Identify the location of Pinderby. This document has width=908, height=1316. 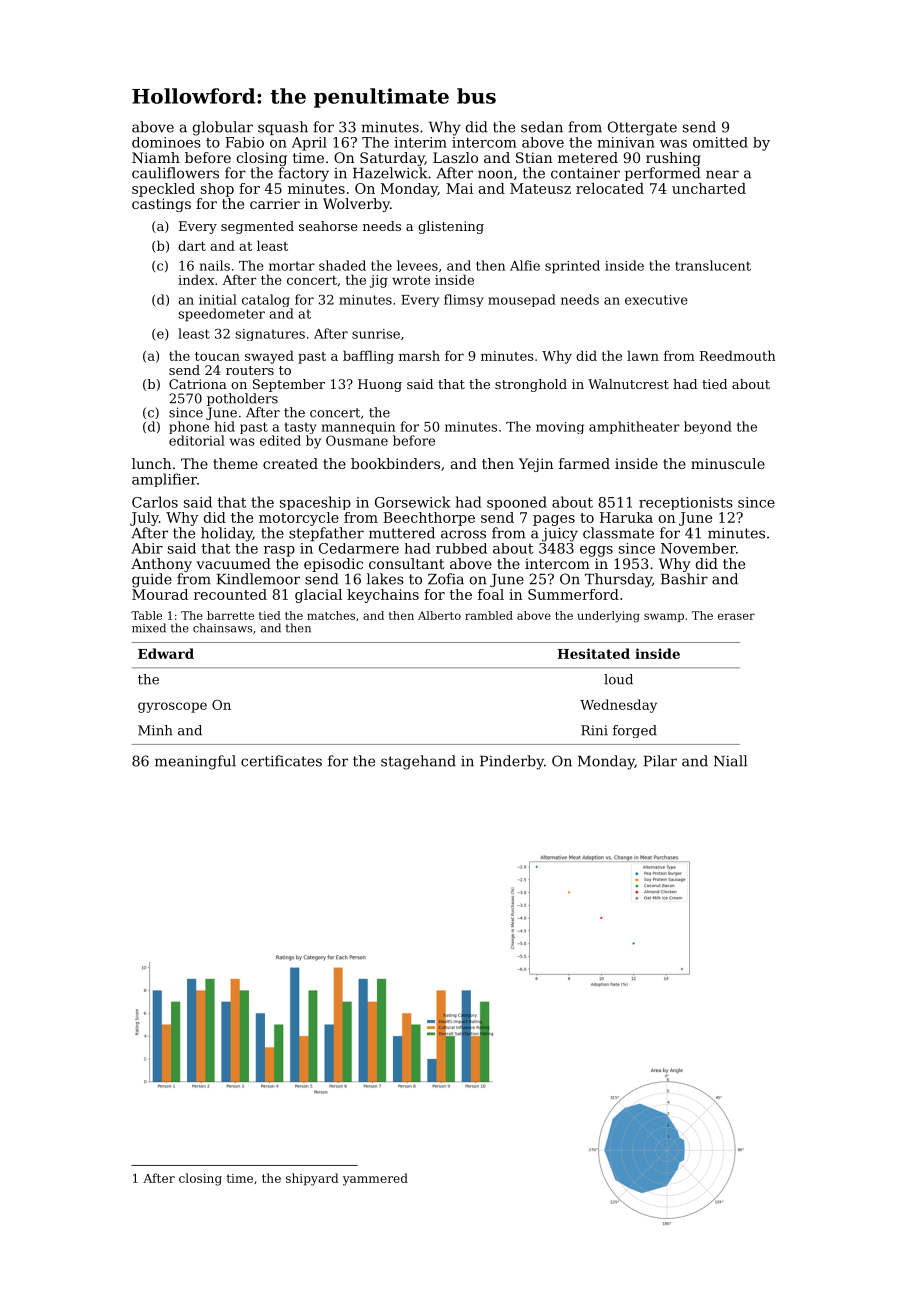
(512, 762).
